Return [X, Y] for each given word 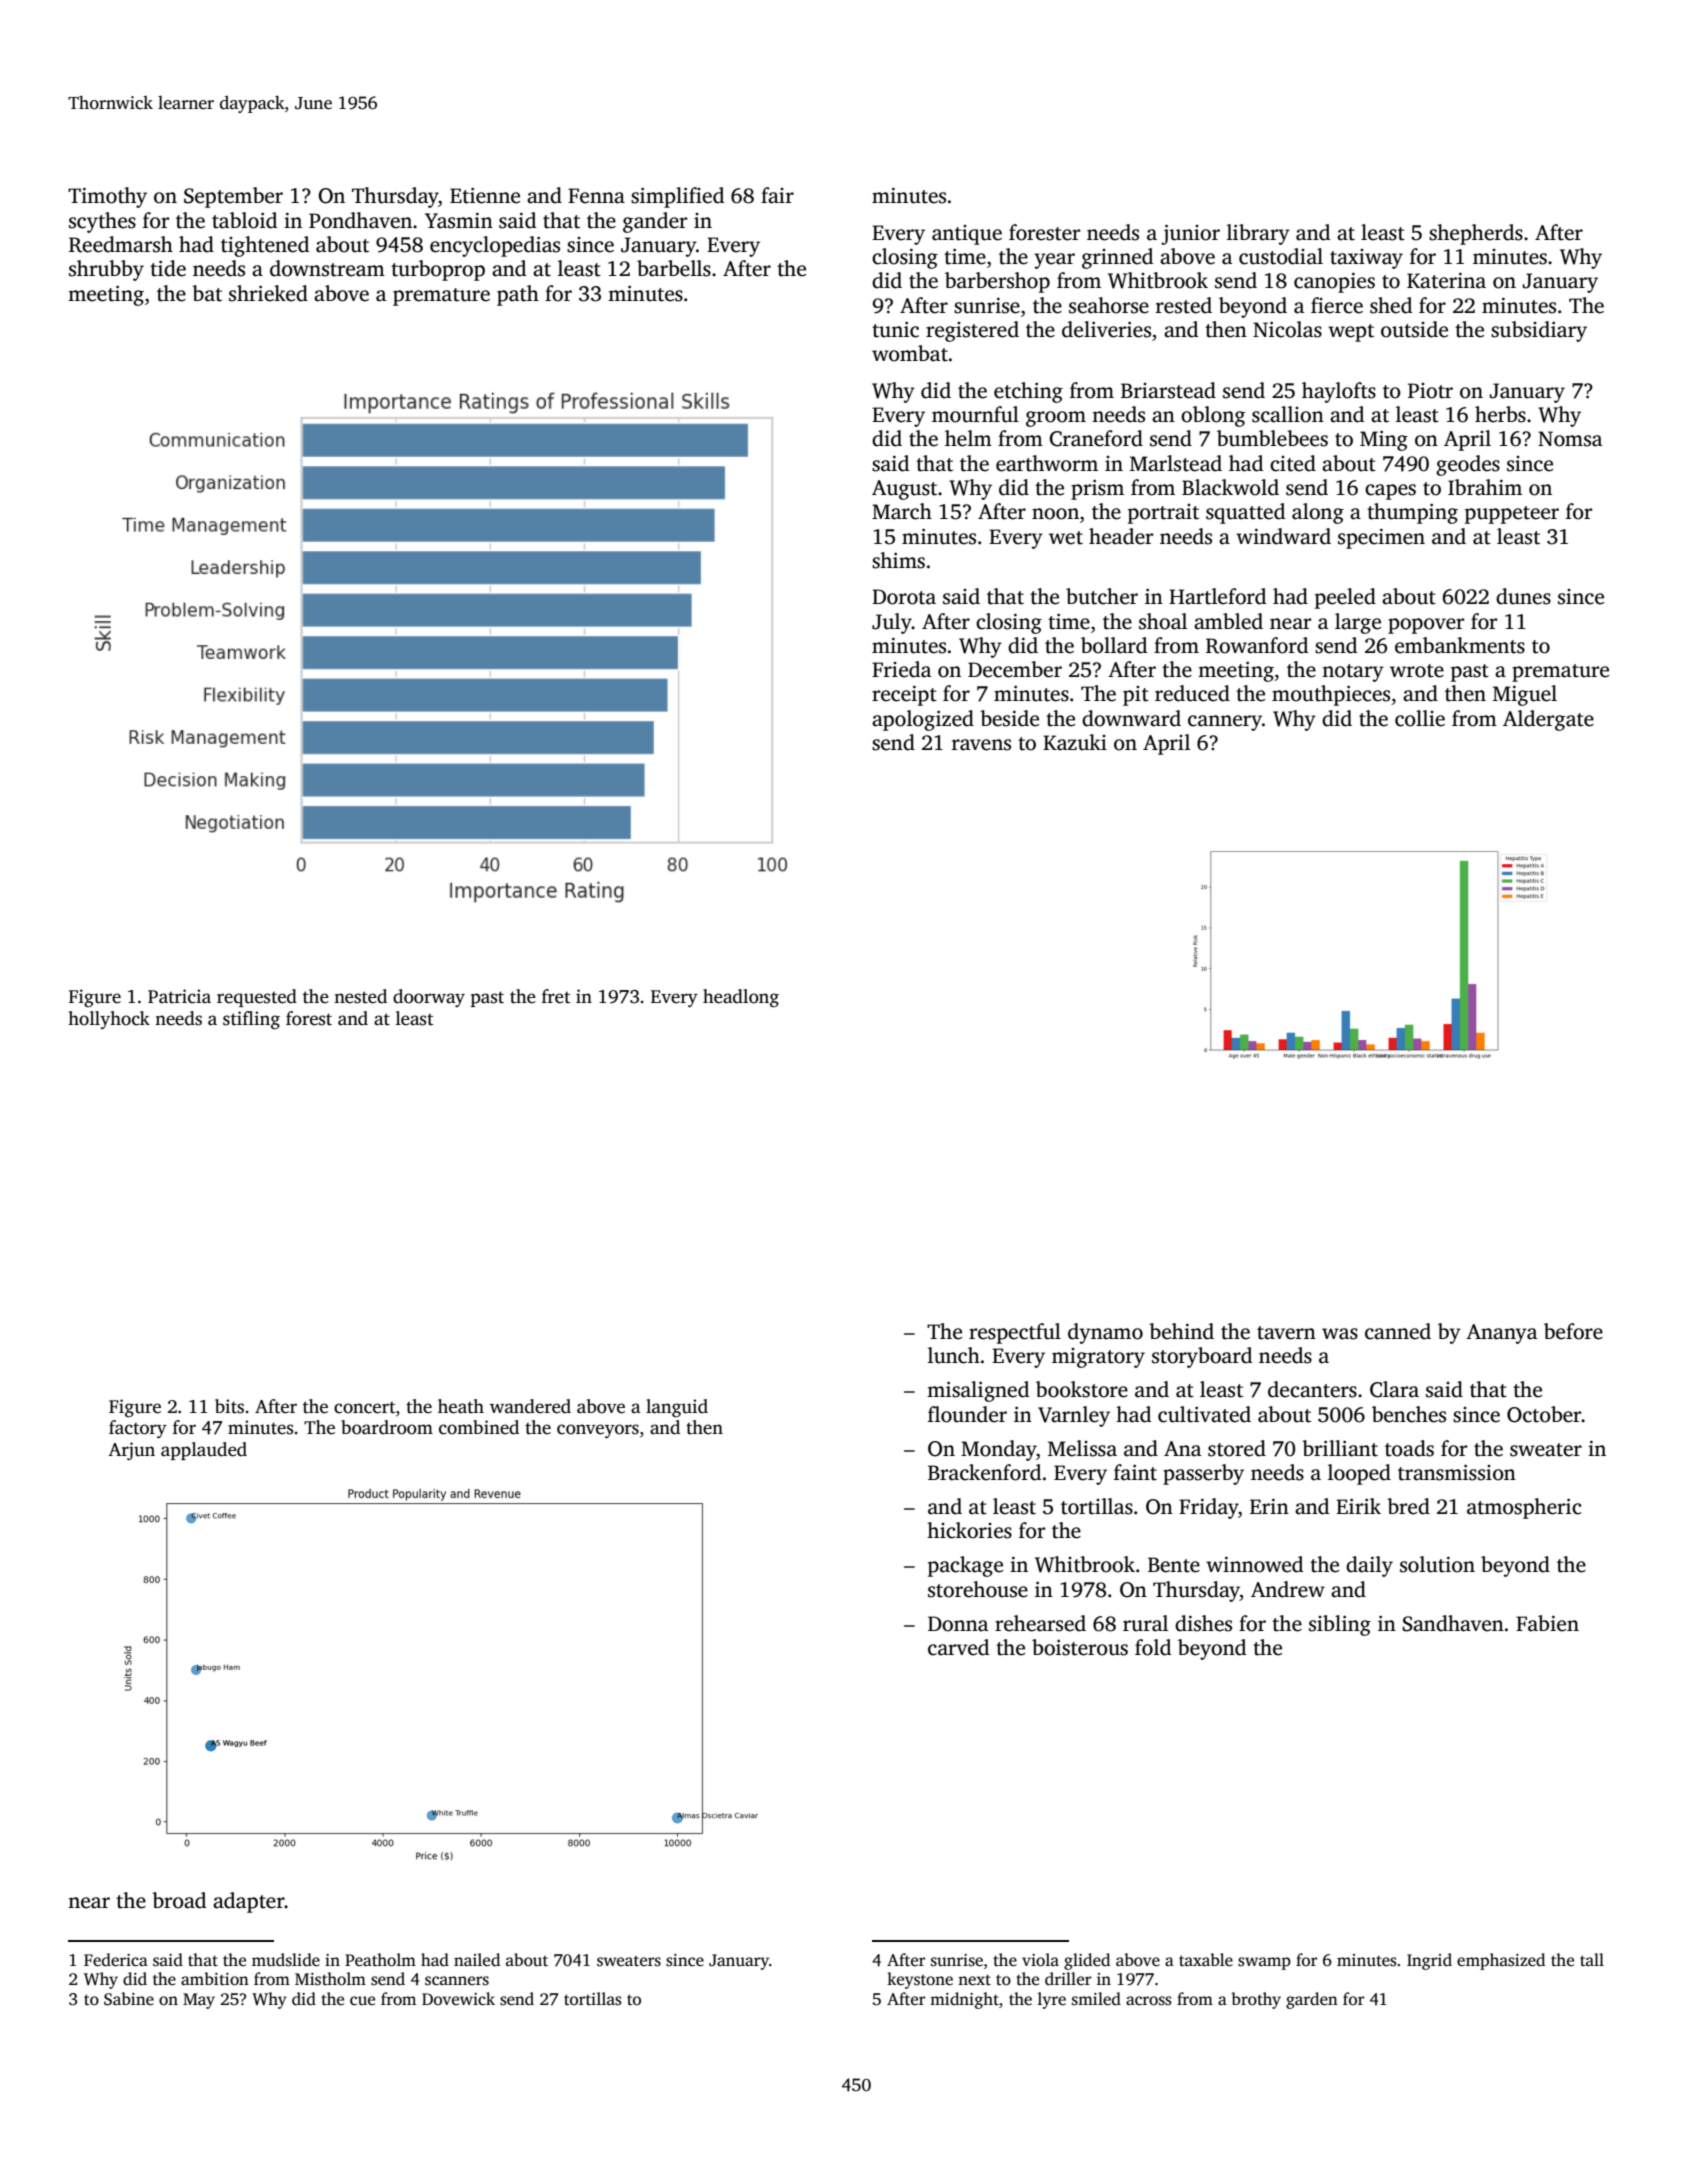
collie [1420, 718]
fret [556, 996]
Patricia [179, 996]
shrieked [268, 293]
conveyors [598, 1431]
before [1573, 1331]
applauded [204, 1451]
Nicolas [1287, 329]
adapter [249, 1902]
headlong [741, 998]
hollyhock [109, 1020]
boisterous [1080, 1647]
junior [1190, 234]
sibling [1340, 1625]
